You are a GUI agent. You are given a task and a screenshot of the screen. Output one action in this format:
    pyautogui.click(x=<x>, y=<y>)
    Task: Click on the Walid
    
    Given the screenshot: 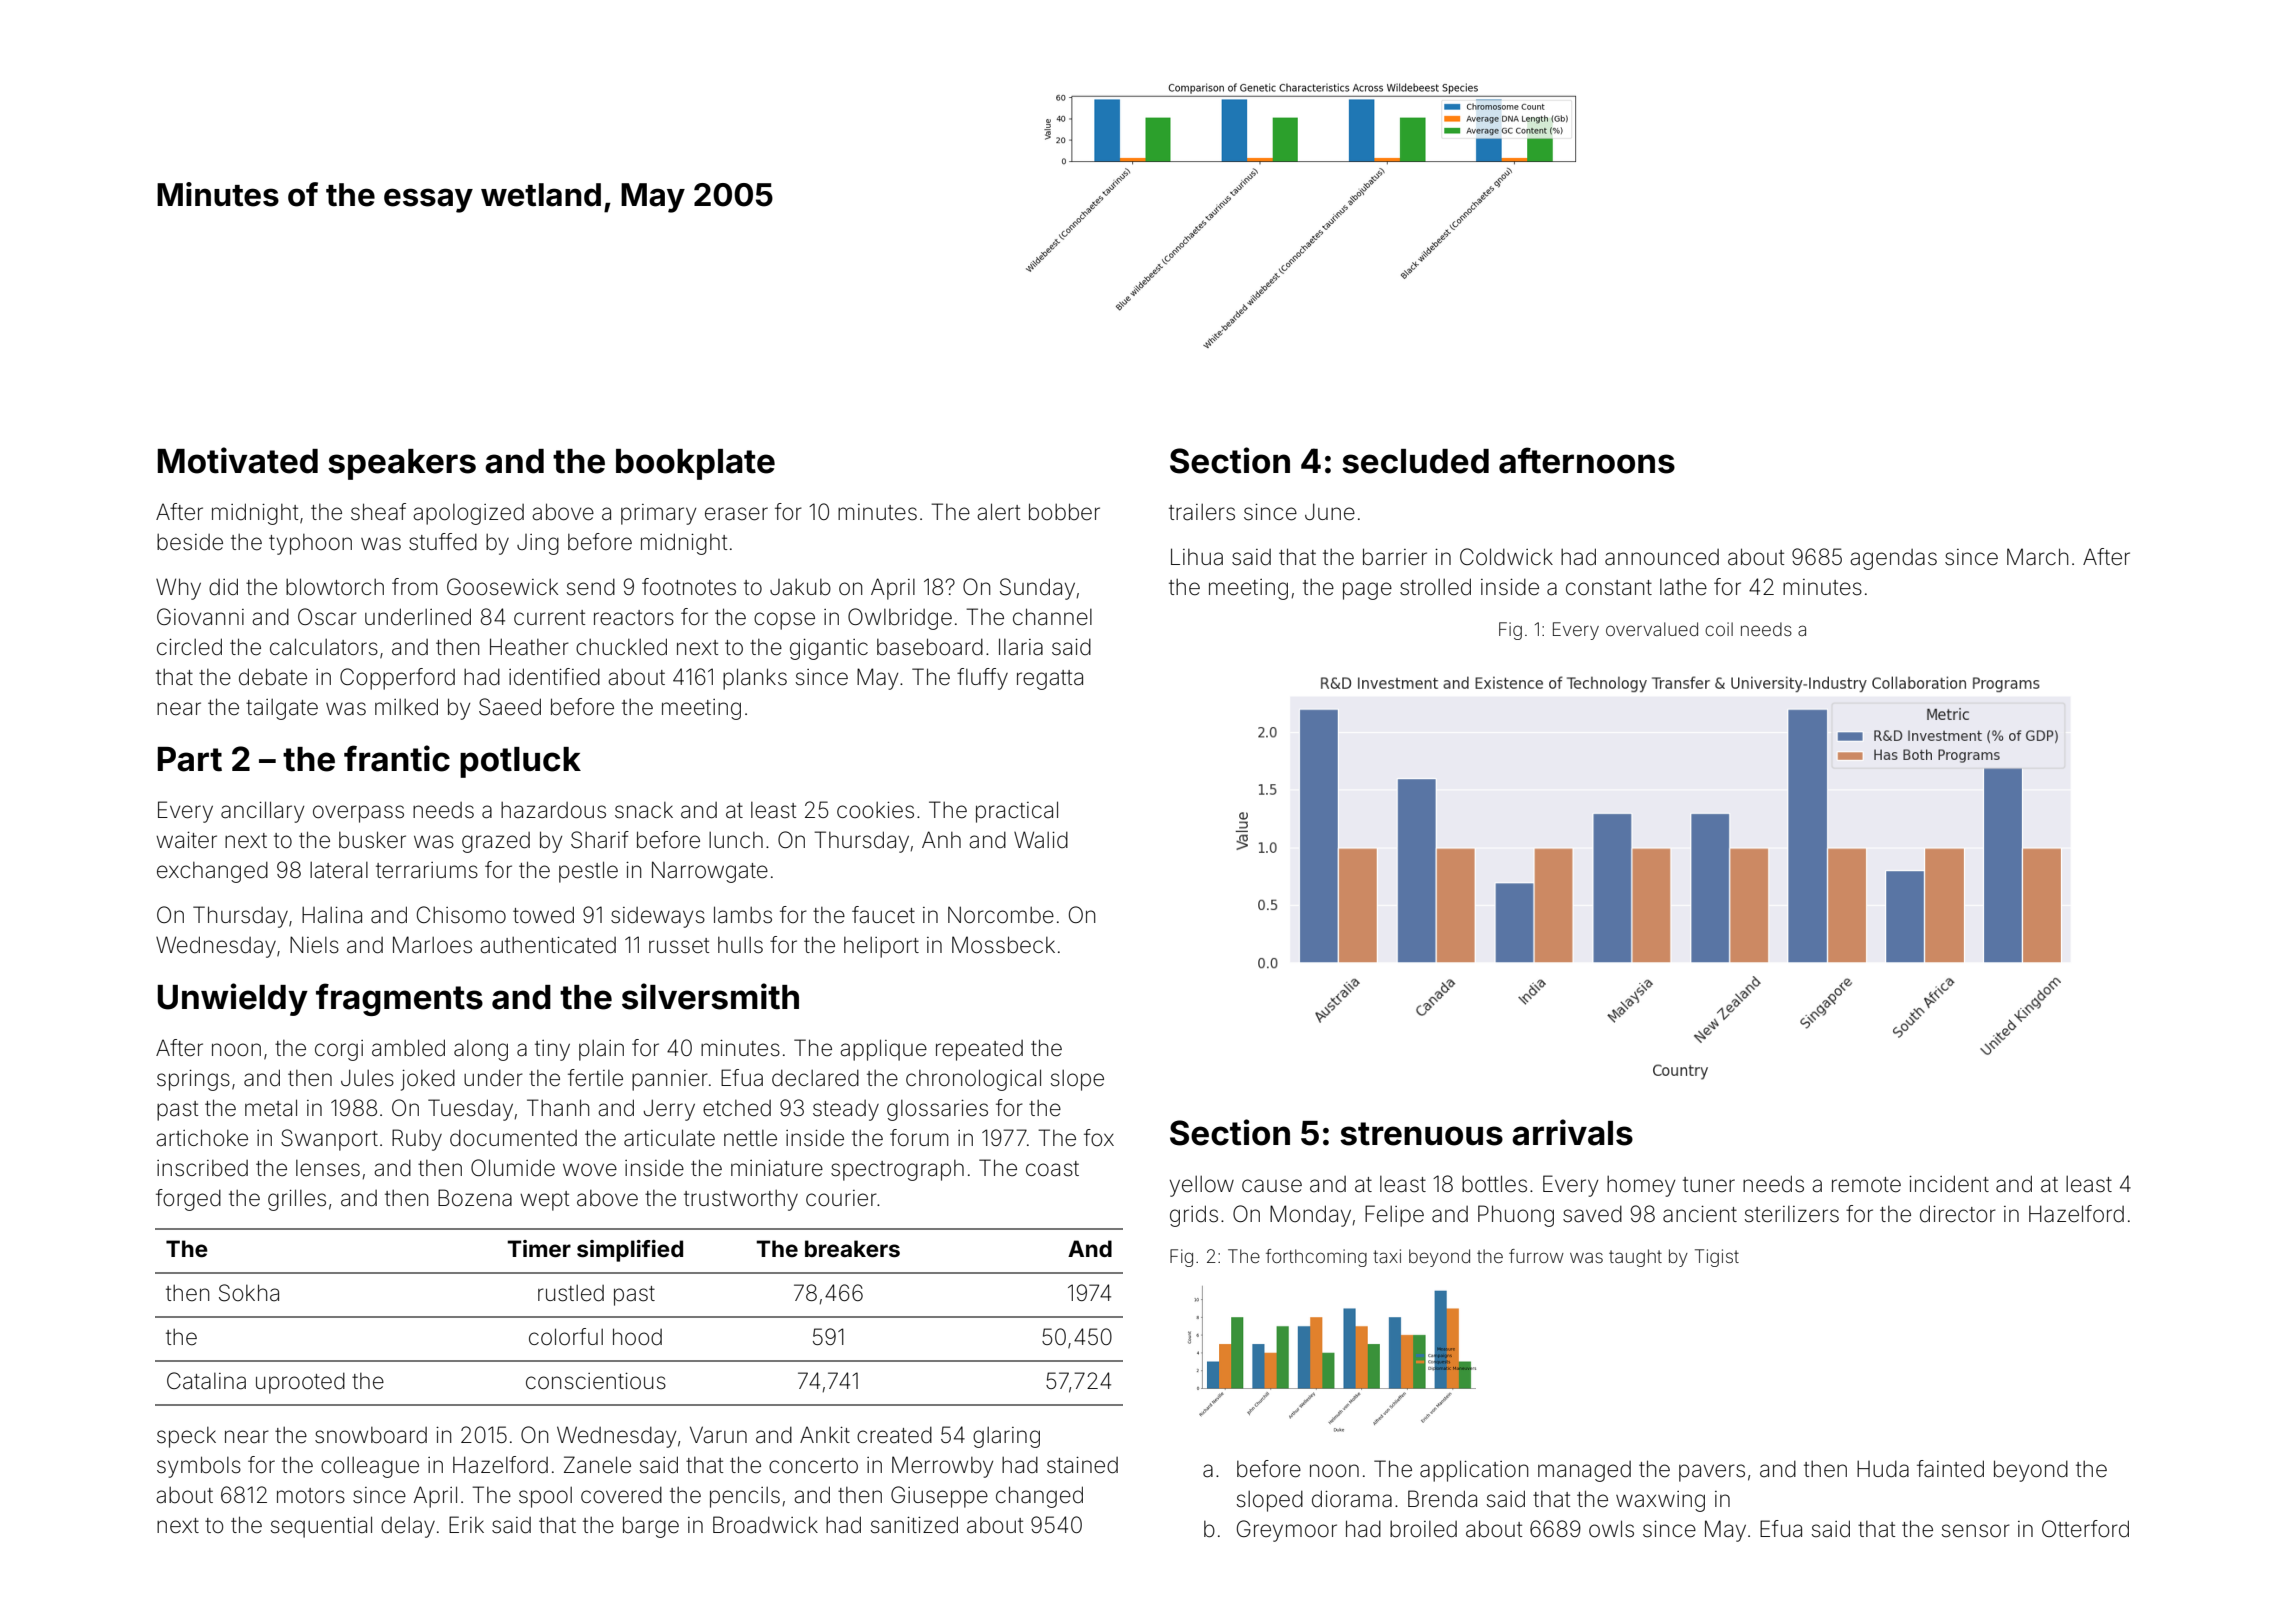 What is the action you would take?
    pyautogui.click(x=1041, y=840)
